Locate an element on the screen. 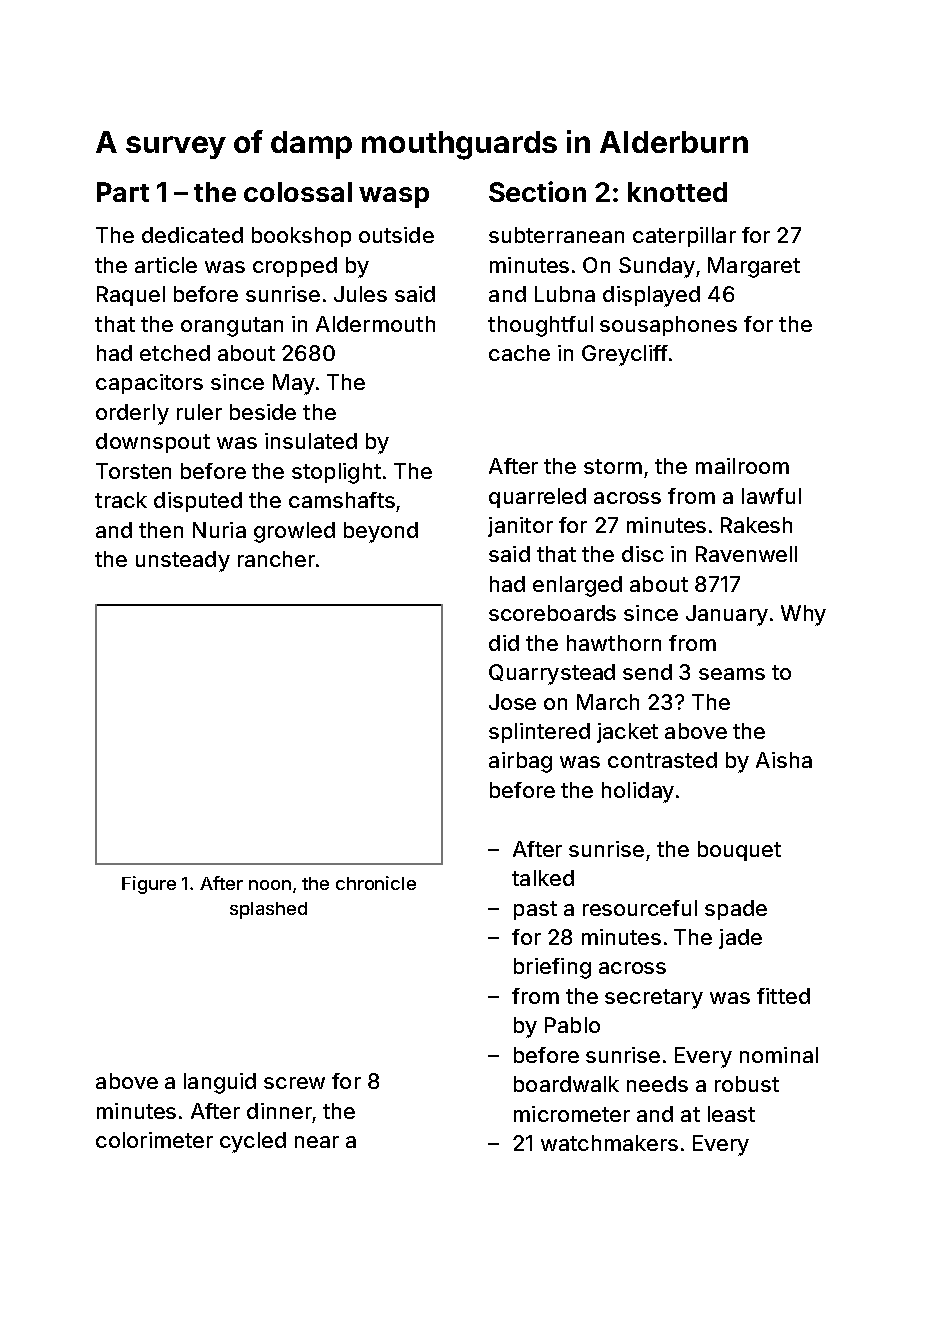 This screenshot has height=1321, width=931. knotted is located at coordinates (677, 192).
